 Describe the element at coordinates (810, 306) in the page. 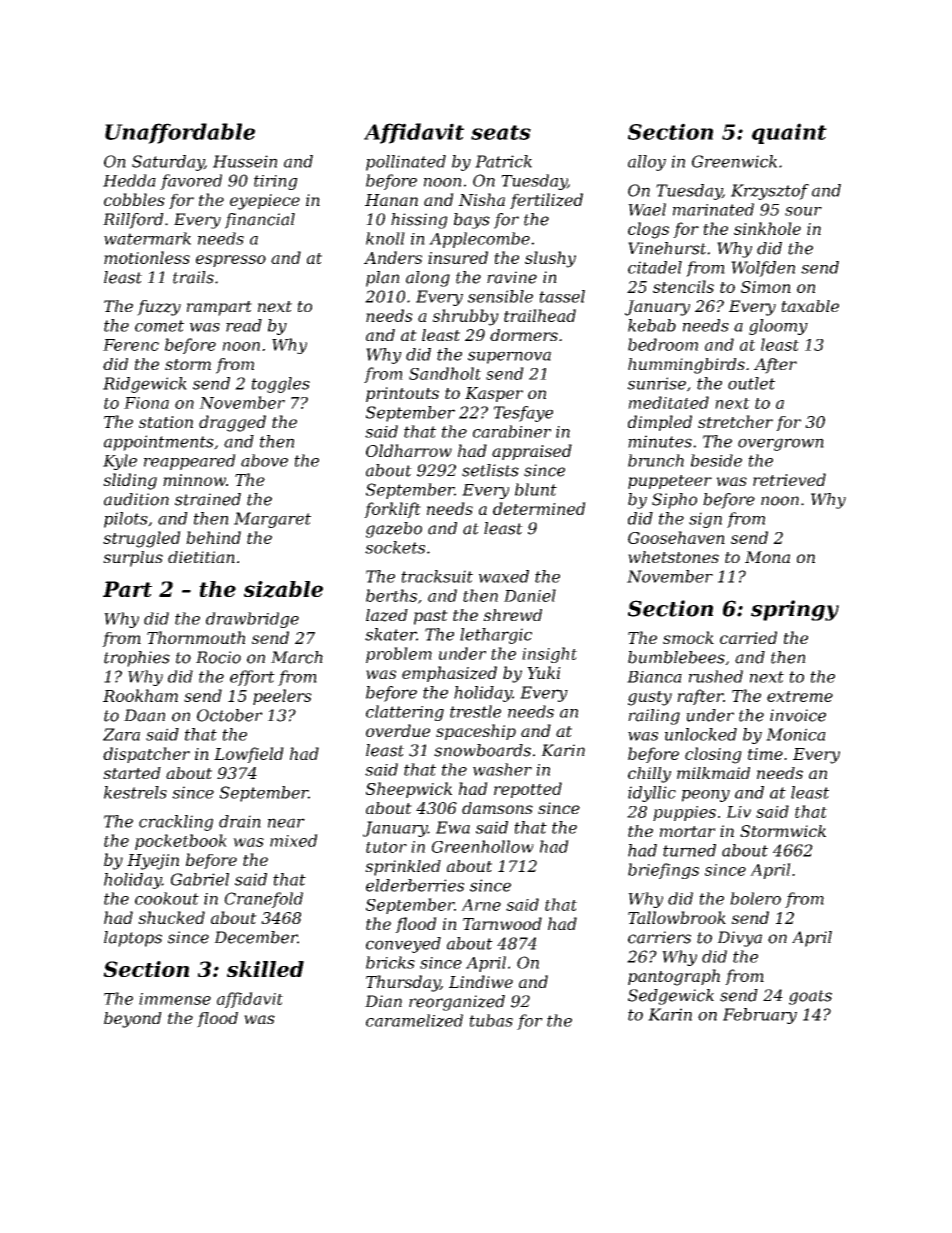

I see `taxable` at that location.
